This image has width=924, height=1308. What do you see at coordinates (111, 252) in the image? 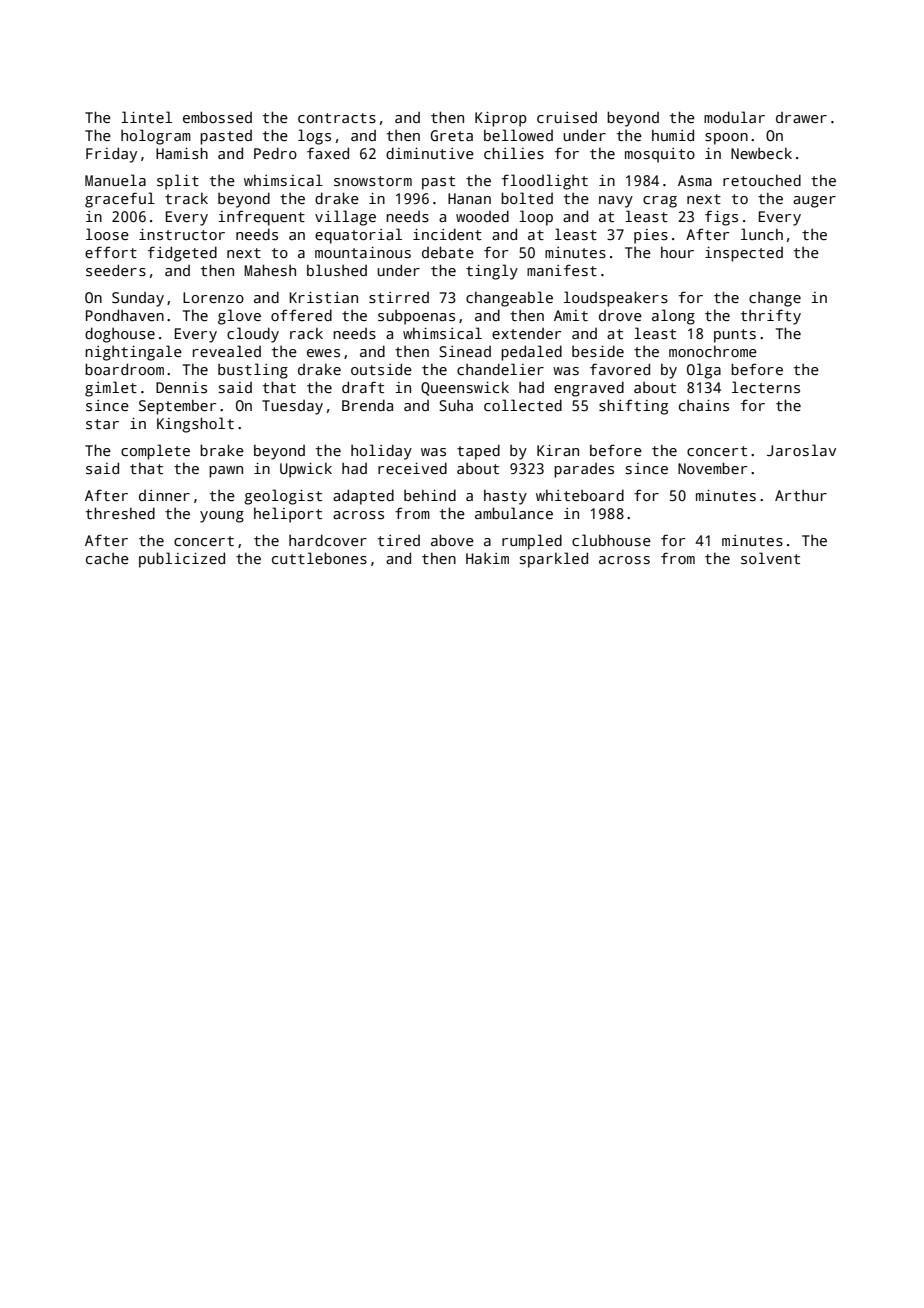
I see `effort` at bounding box center [111, 252].
